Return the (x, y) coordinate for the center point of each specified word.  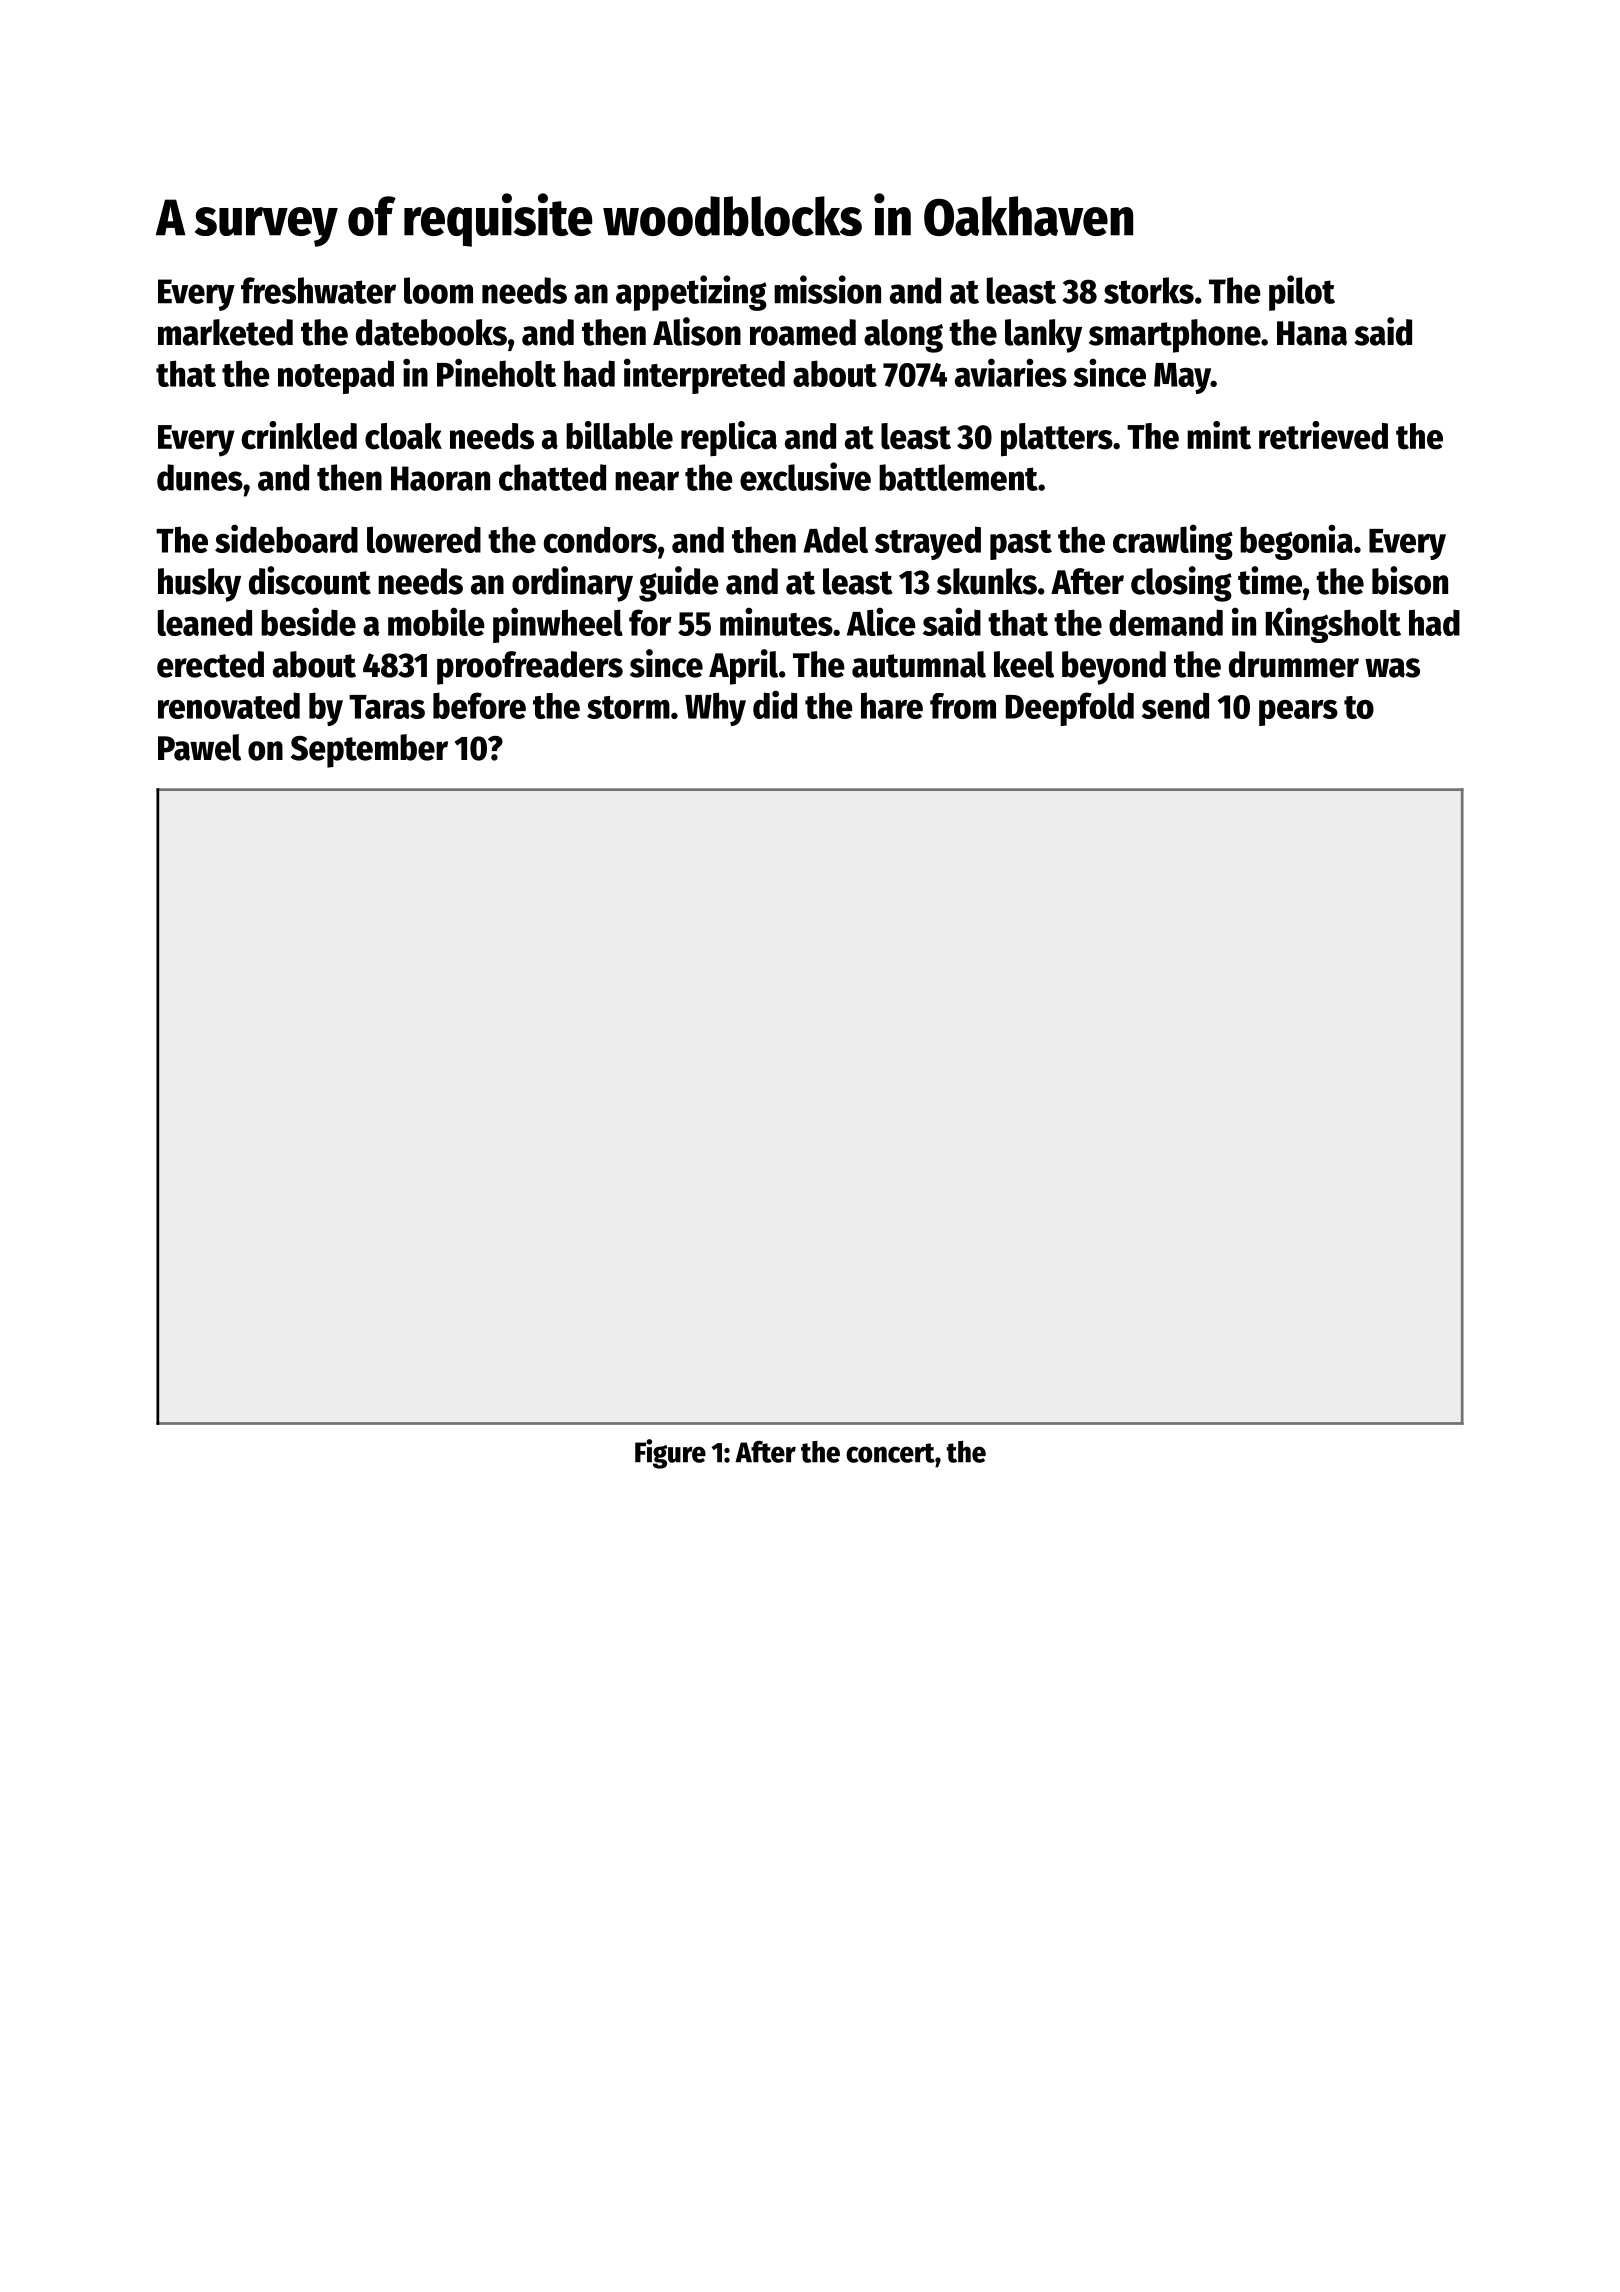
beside (308, 621)
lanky (1043, 336)
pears (1298, 713)
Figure (670, 1454)
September (369, 751)
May (1182, 378)
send (1175, 705)
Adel (835, 539)
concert (890, 1453)
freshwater (318, 290)
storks (1149, 290)
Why (715, 709)
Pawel (199, 747)
